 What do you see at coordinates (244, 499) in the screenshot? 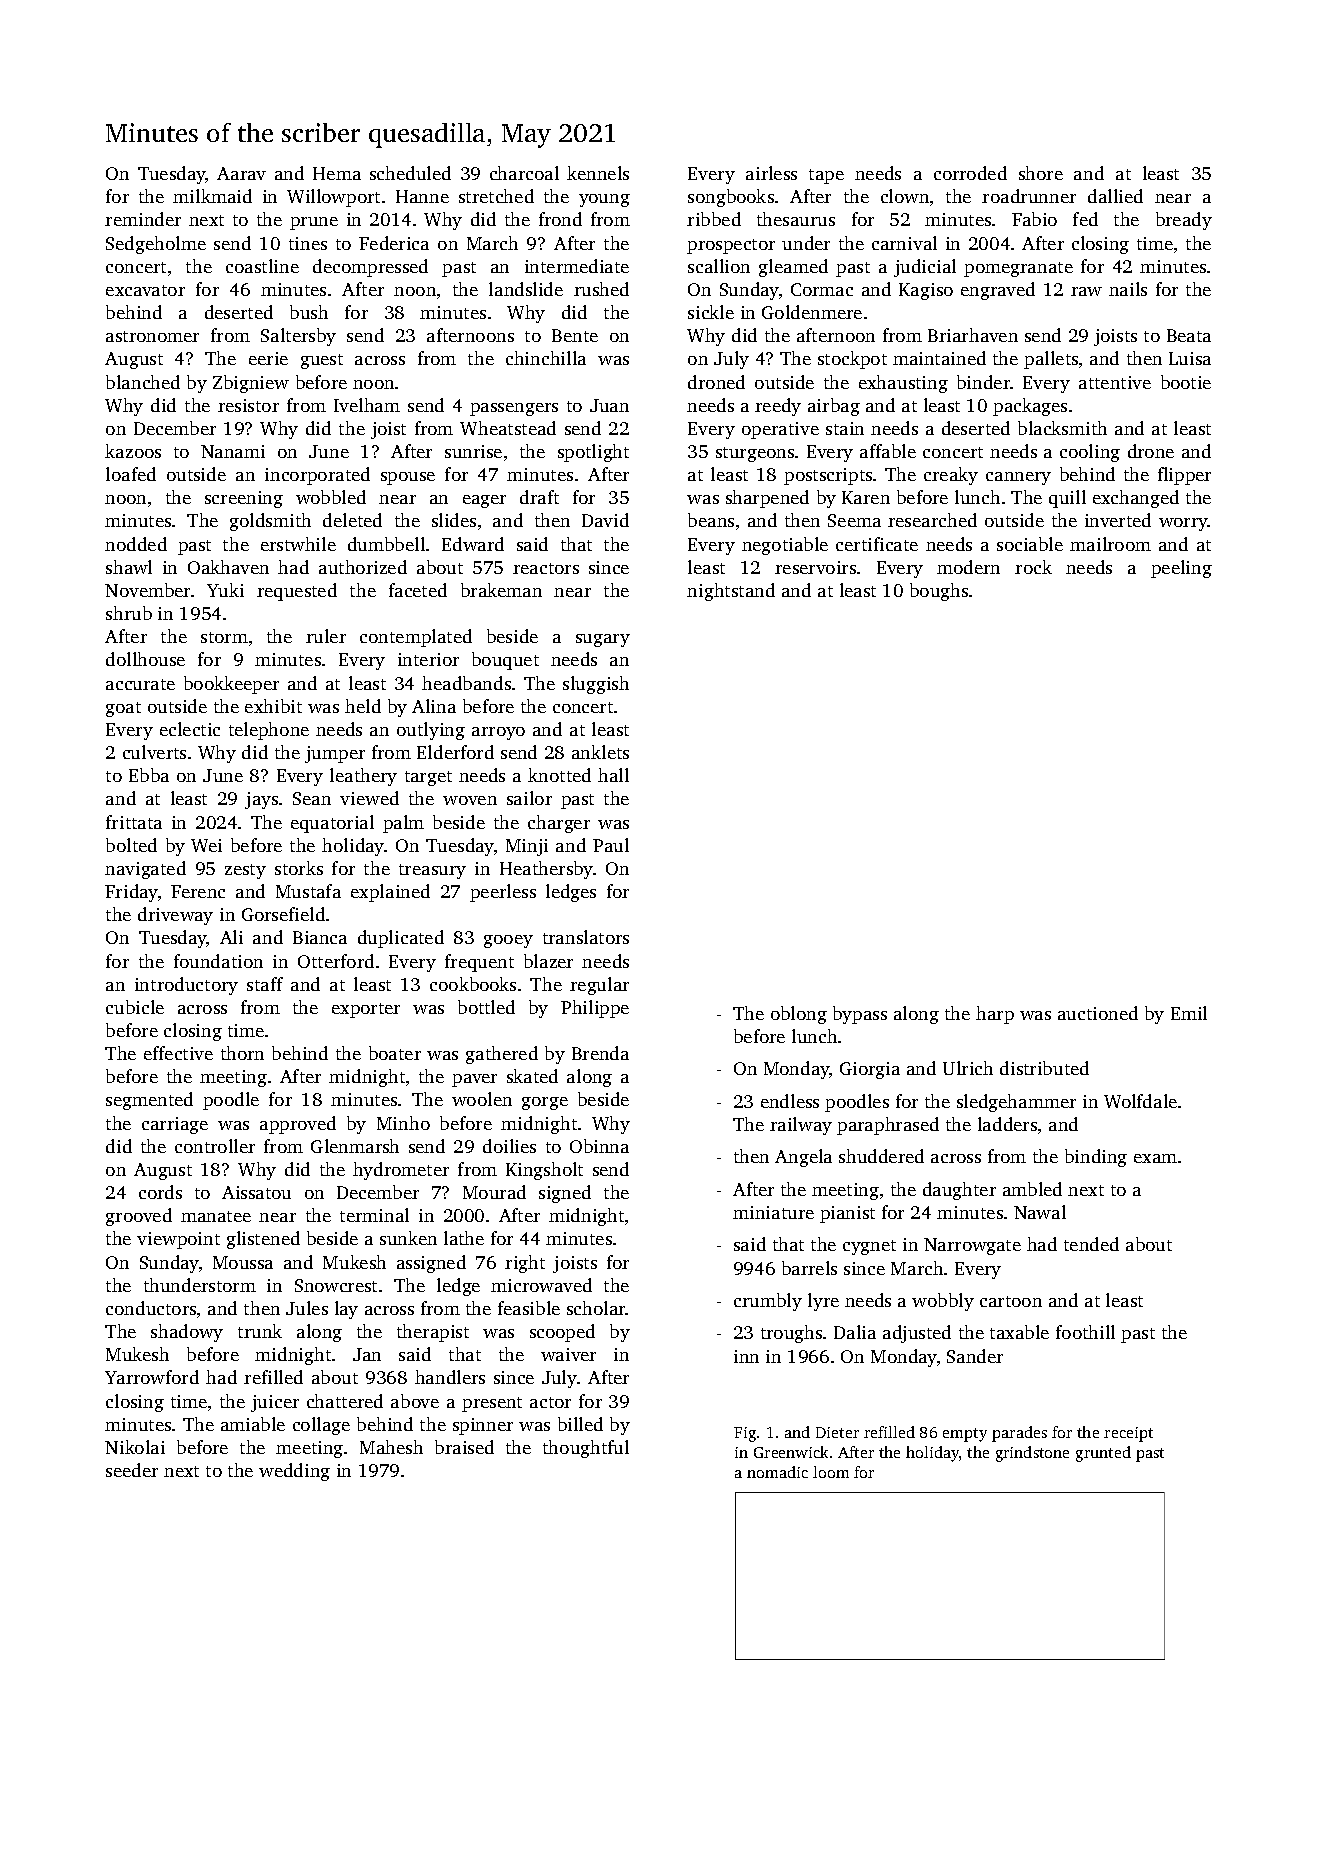
I see `screening` at bounding box center [244, 499].
